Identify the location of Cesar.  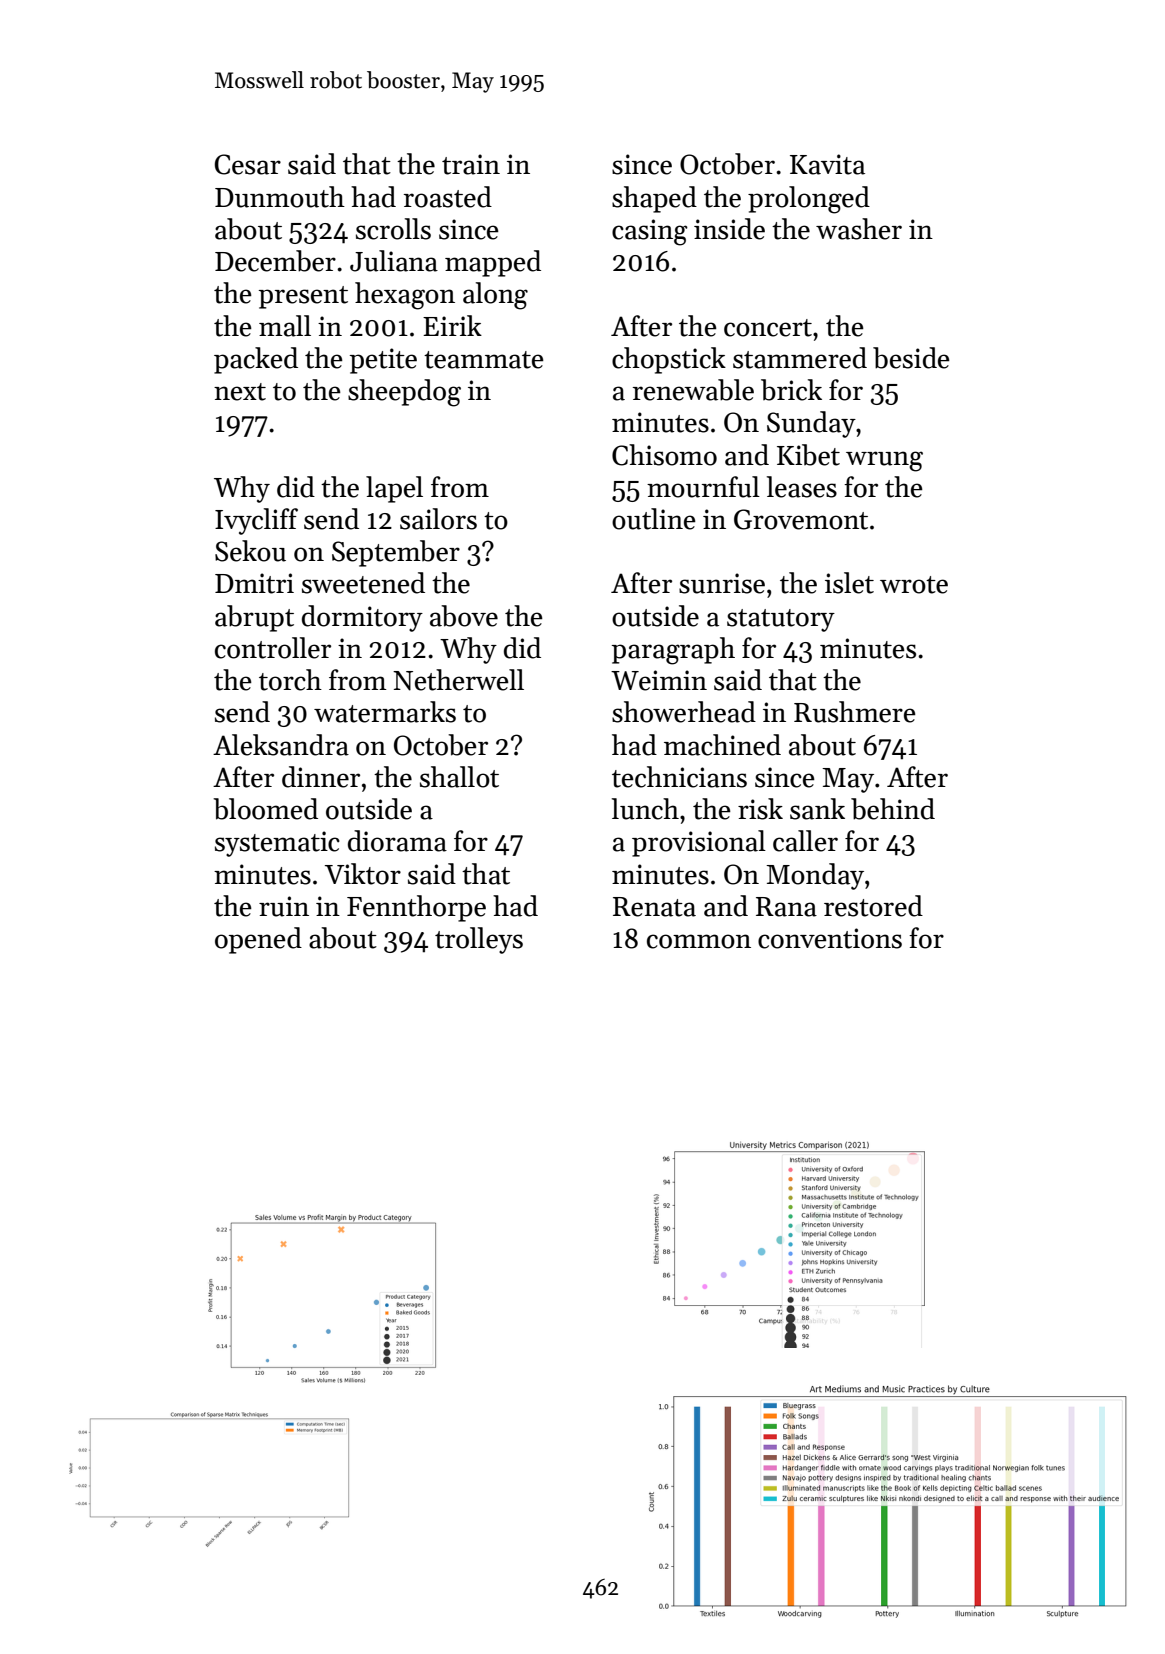
(248, 164).
